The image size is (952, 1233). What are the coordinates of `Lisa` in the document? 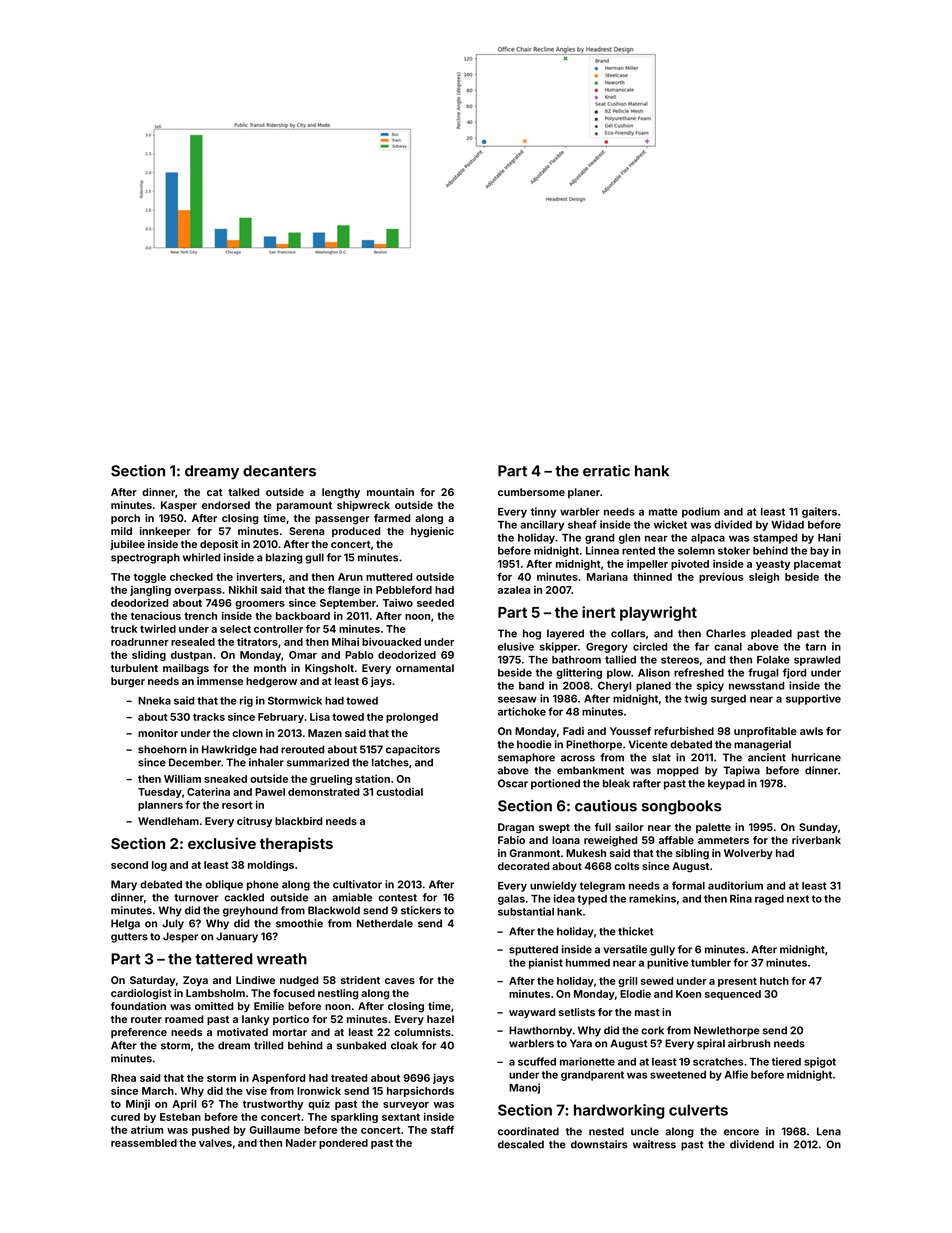 It's located at (320, 716).
